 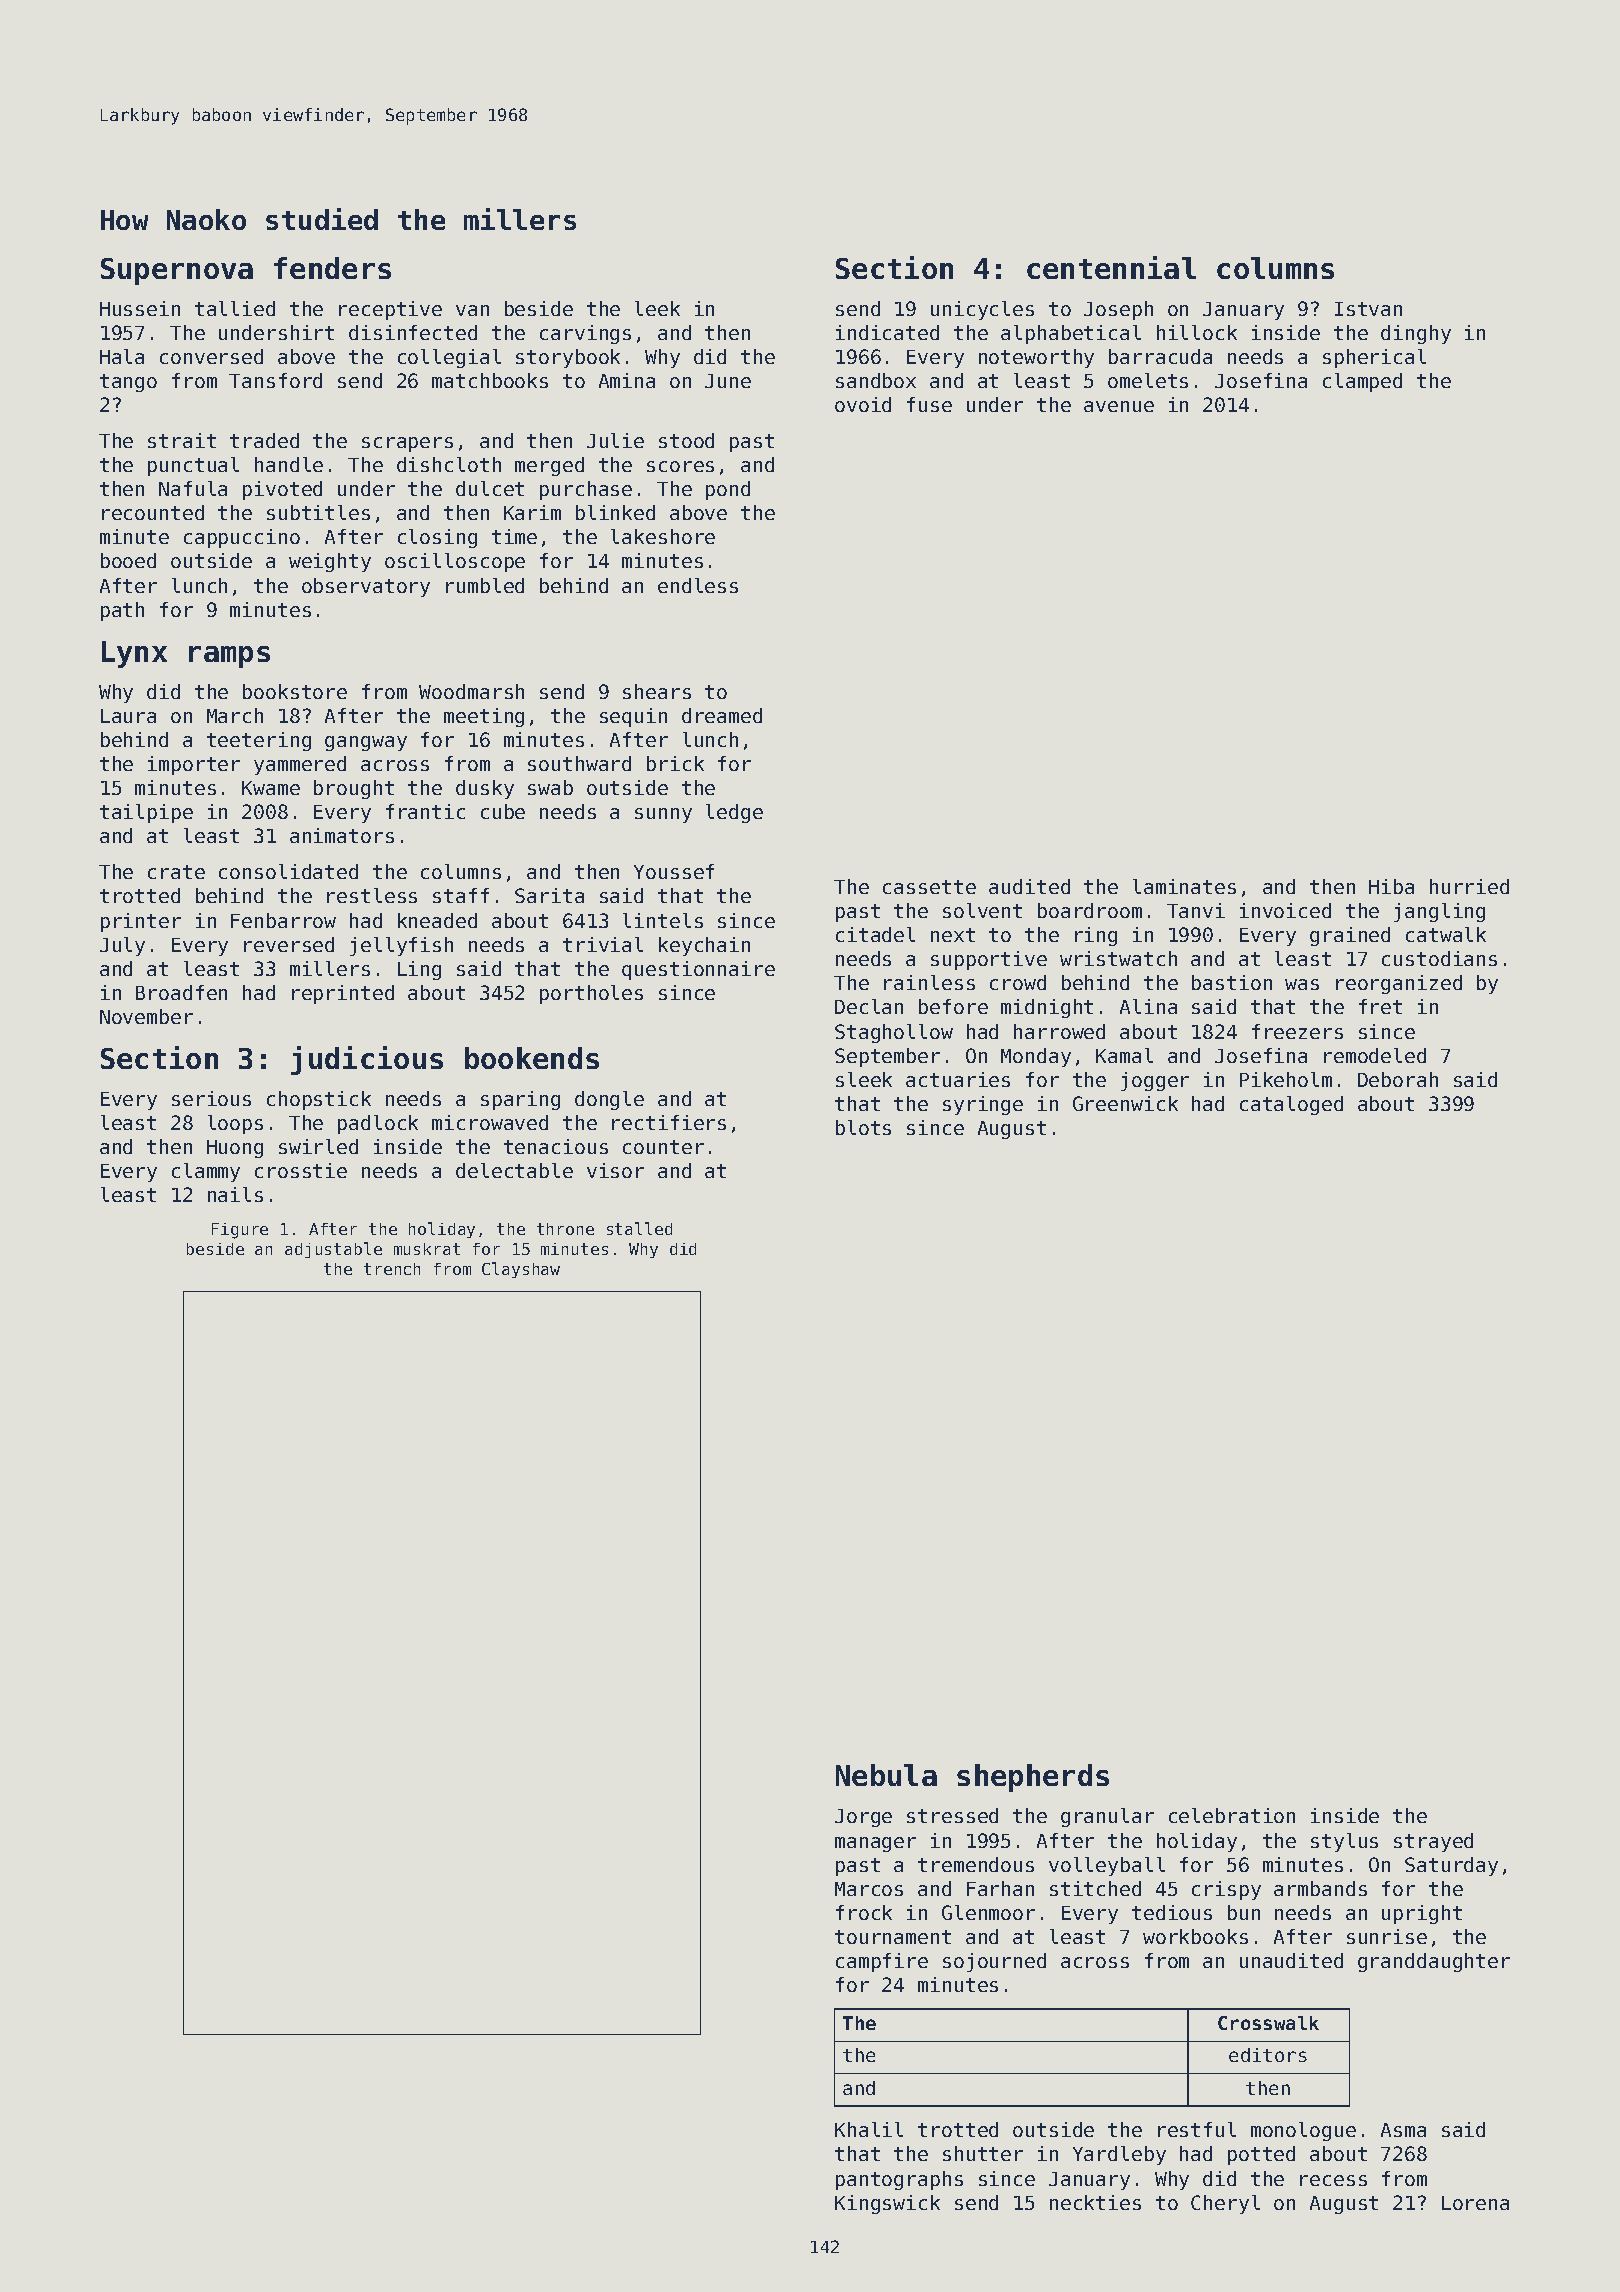 I want to click on Khalil, so click(x=869, y=2129).
